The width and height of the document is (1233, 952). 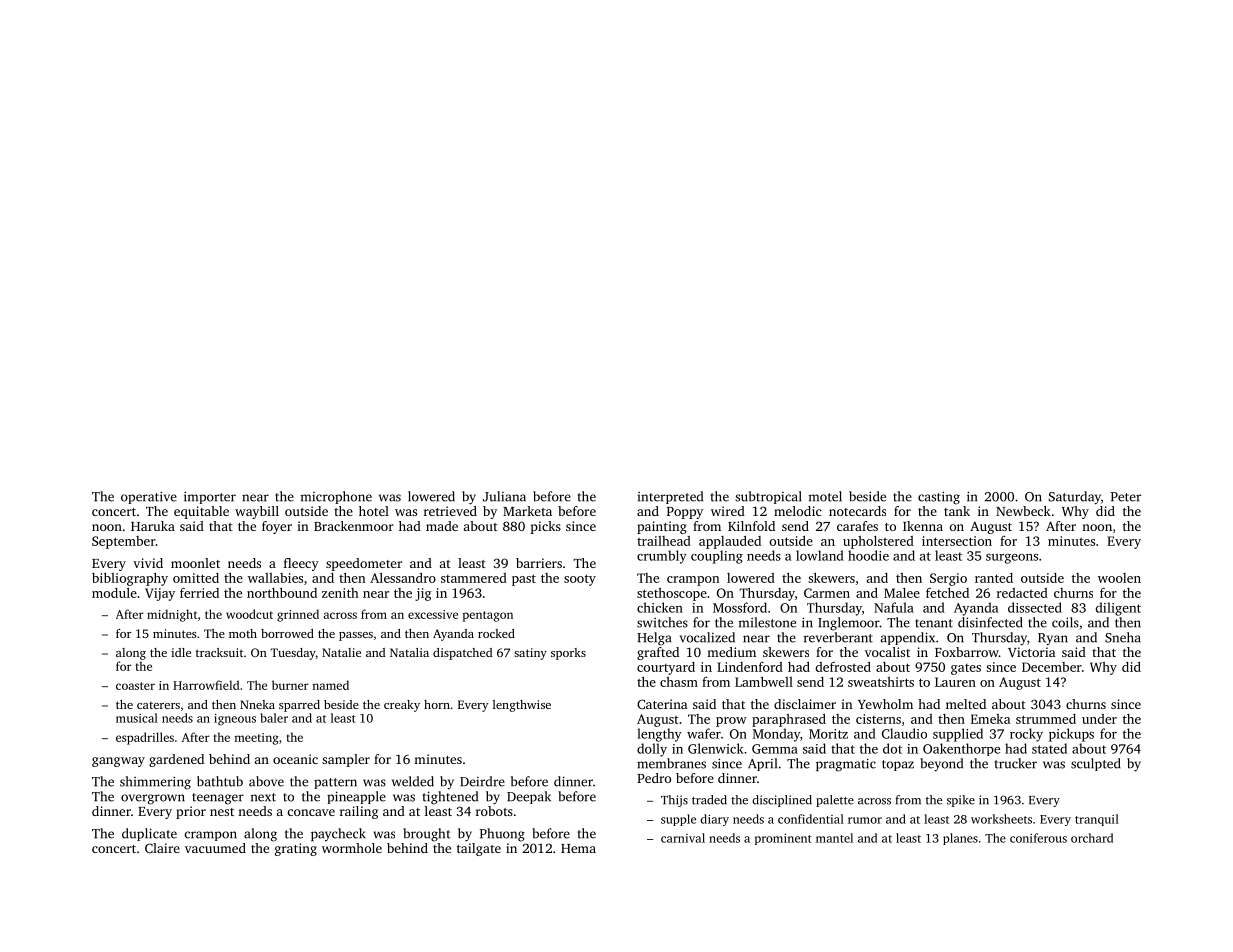 I want to click on lengthy, so click(x=659, y=735).
